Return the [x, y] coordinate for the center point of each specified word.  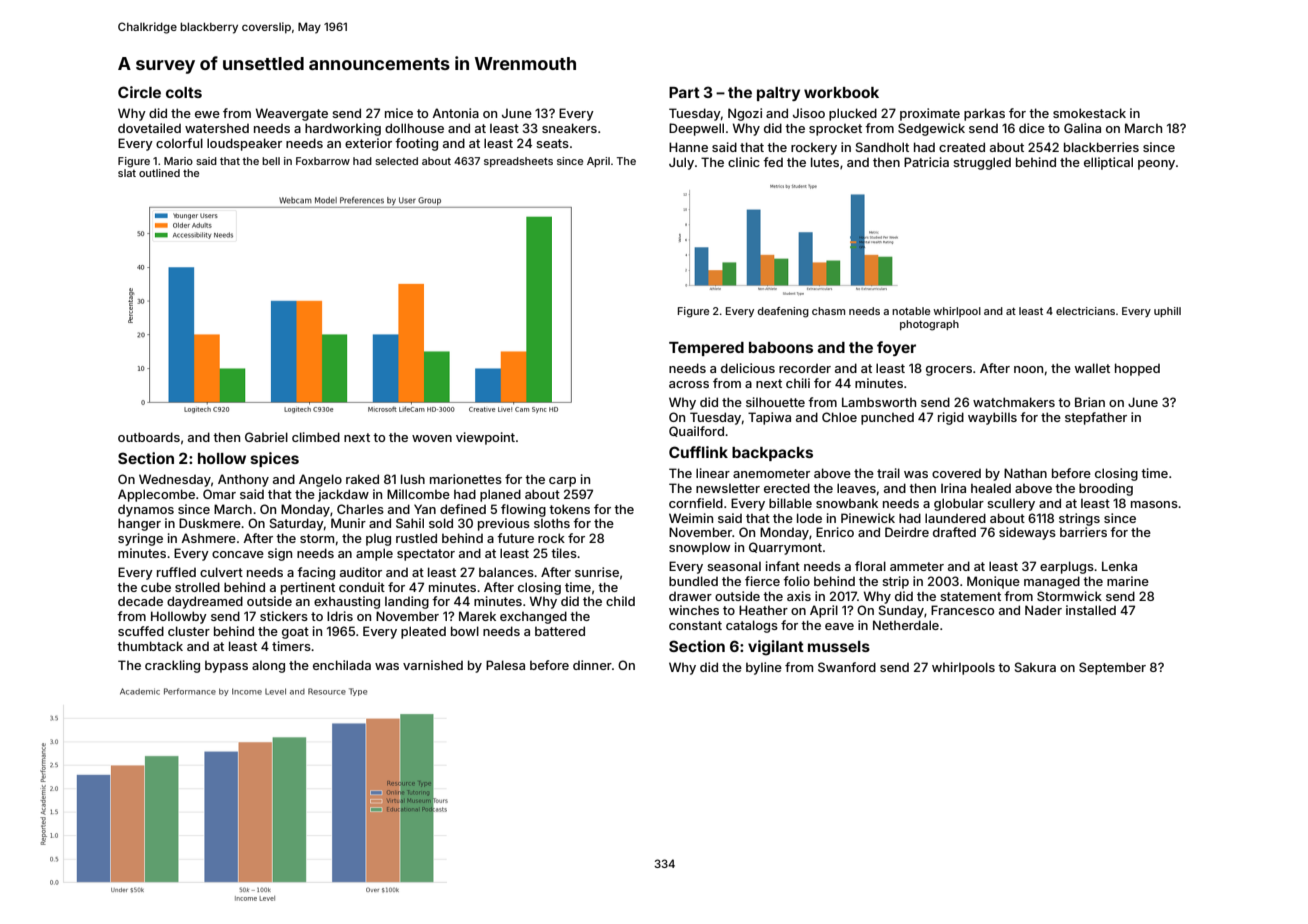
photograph [929, 325]
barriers [1083, 532]
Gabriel [266, 437]
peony [1156, 165]
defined [463, 509]
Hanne [688, 147]
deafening [783, 312]
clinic [744, 162]
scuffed [141, 631]
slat [127, 173]
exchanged [533, 617]
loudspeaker [244, 144]
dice [1032, 128]
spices [274, 459]
